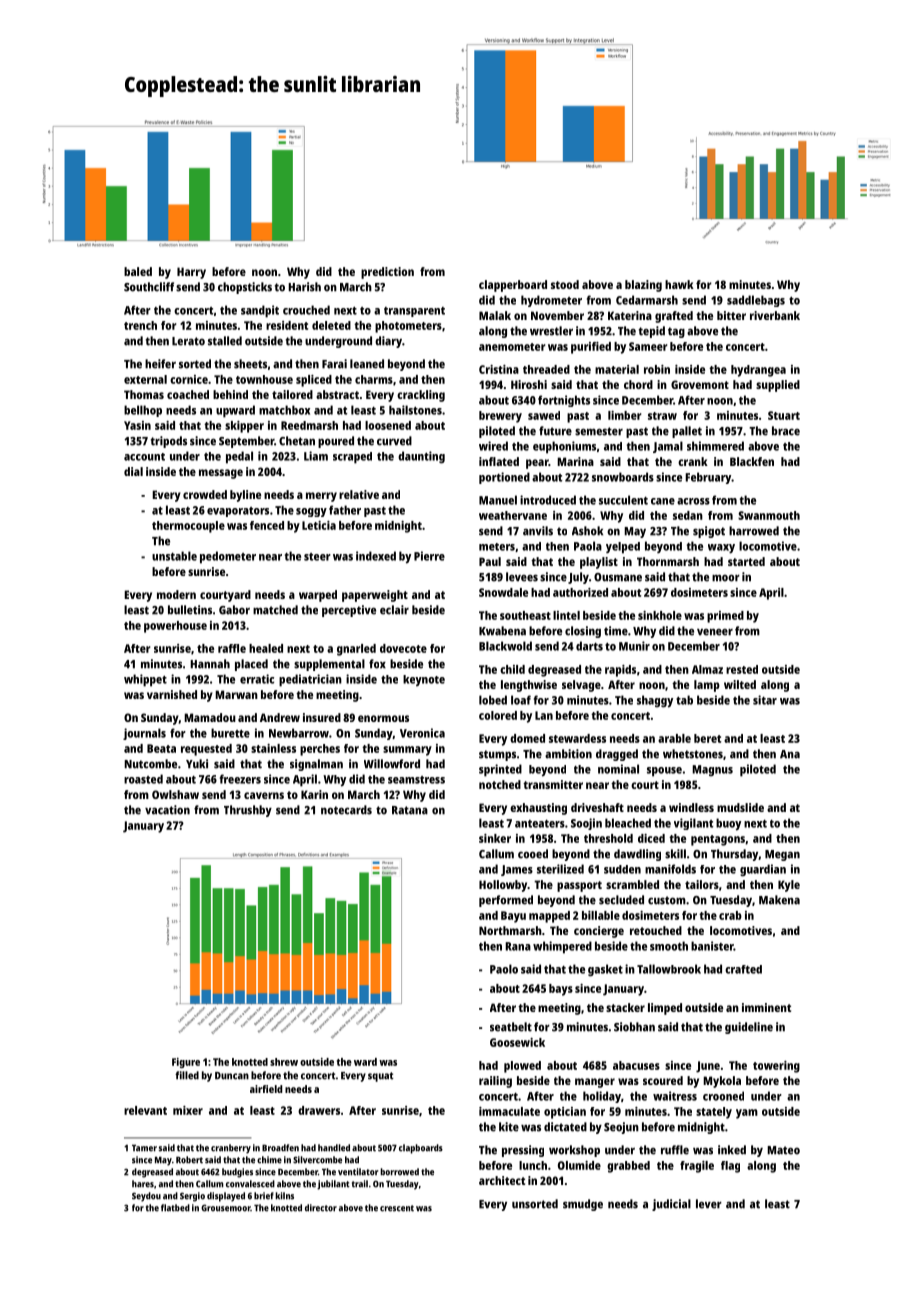 This screenshot has width=924, height=1308. Describe the element at coordinates (583, 1205) in the screenshot. I see `smudge` at that location.
